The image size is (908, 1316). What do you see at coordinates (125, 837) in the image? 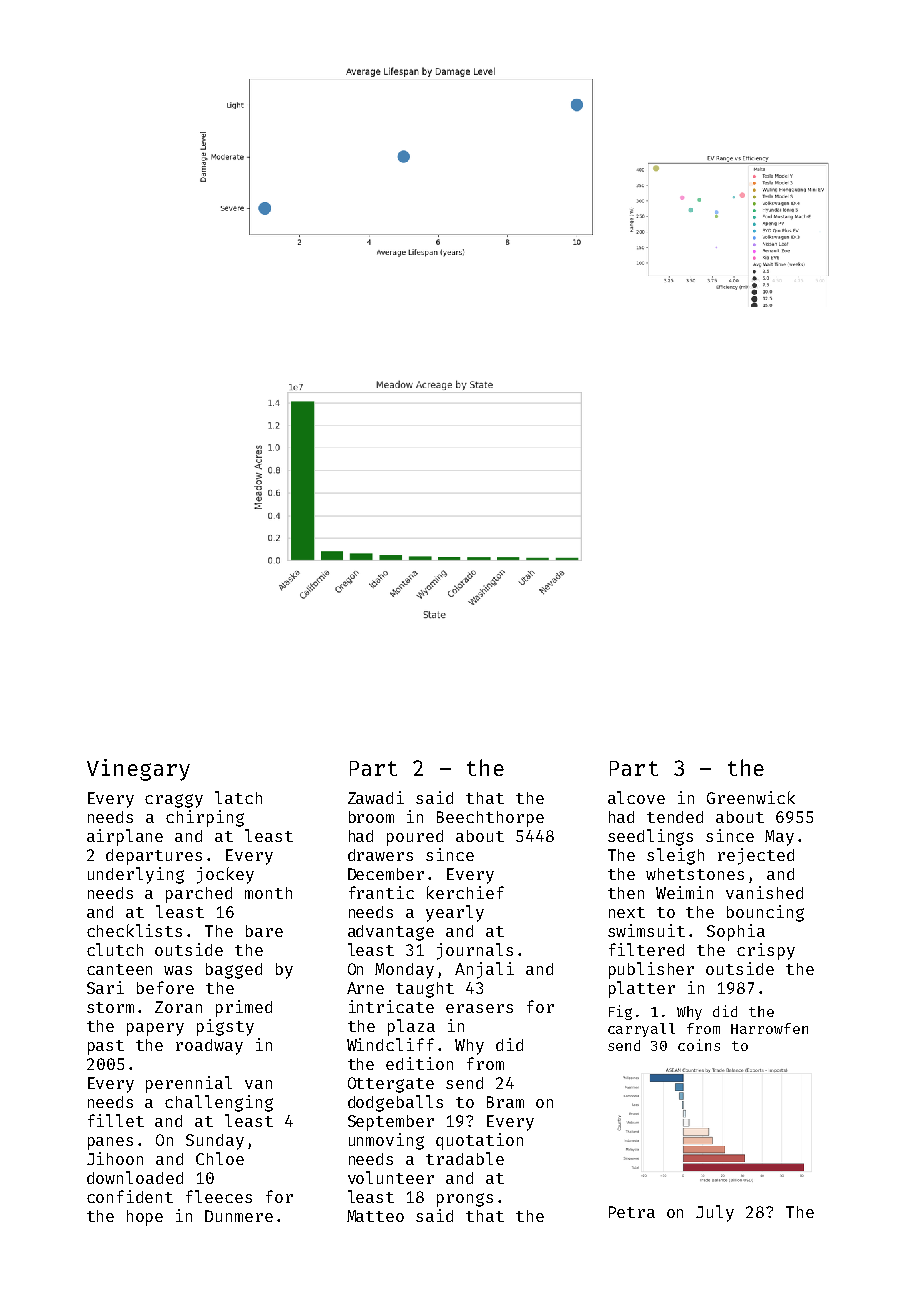
I see `airplane` at bounding box center [125, 837].
